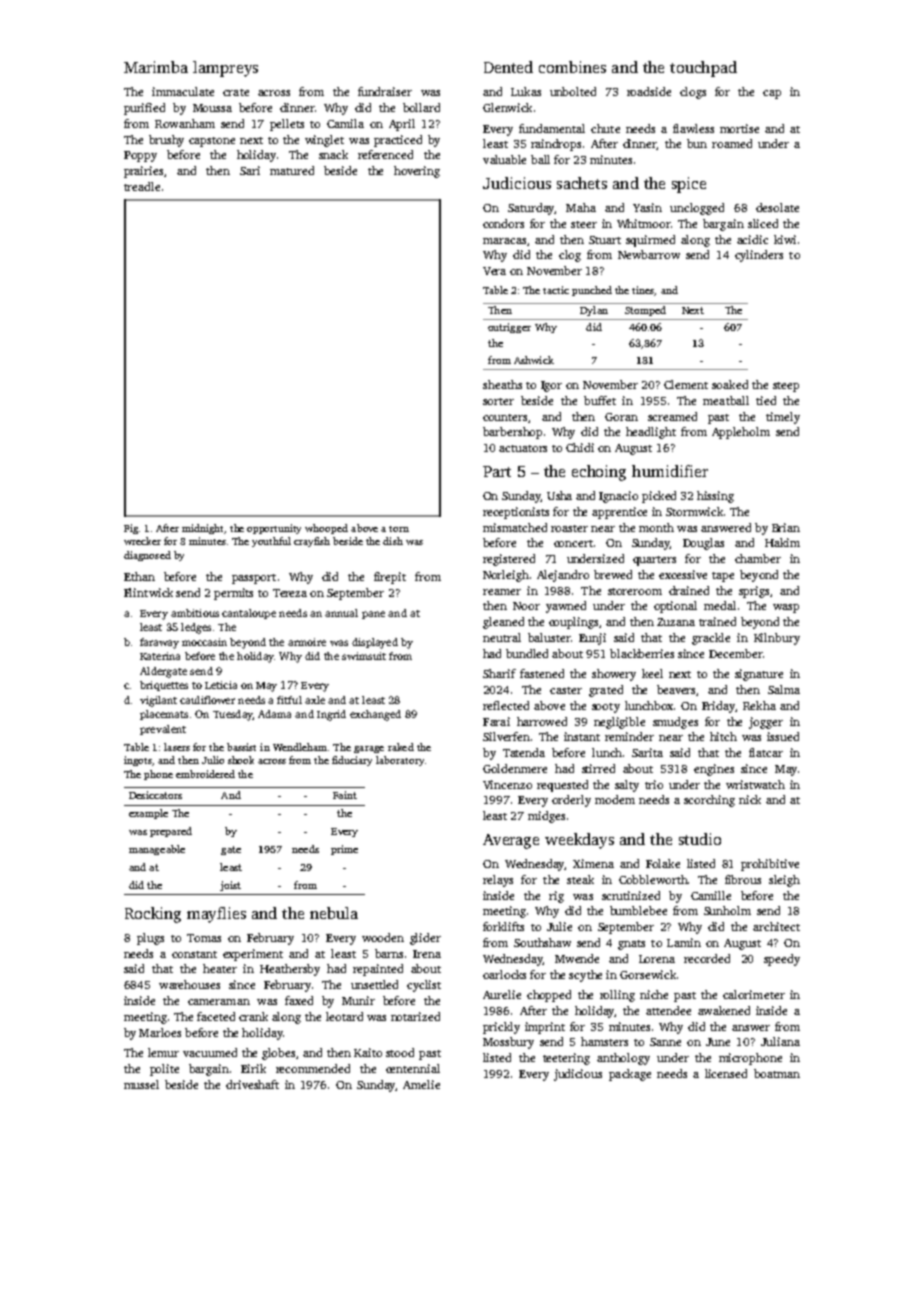  What do you see at coordinates (784, 689) in the screenshot?
I see `Salma` at bounding box center [784, 689].
